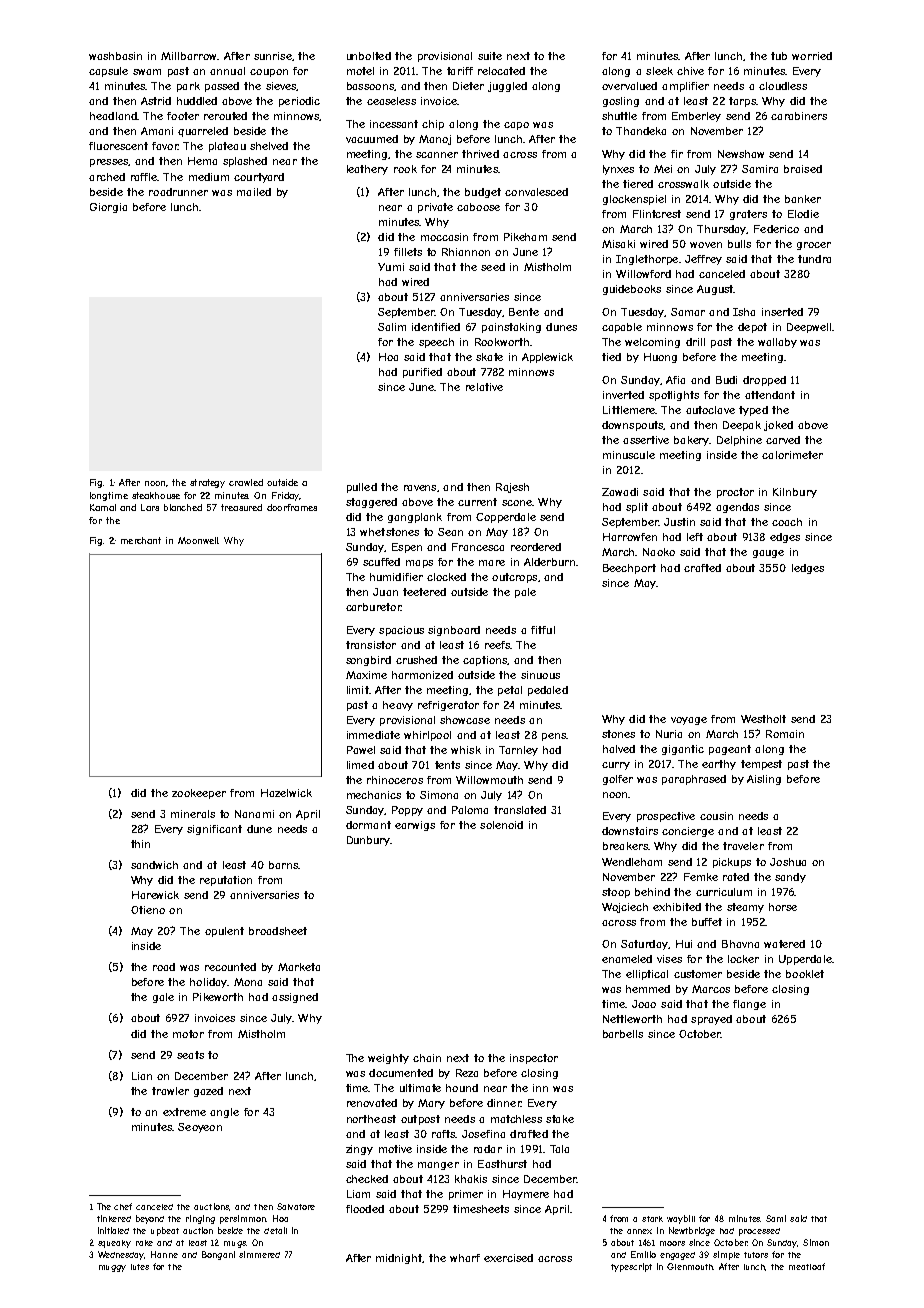 The width and height of the document is (924, 1308). Describe the element at coordinates (292, 507) in the document. I see `doorframes` at that location.
